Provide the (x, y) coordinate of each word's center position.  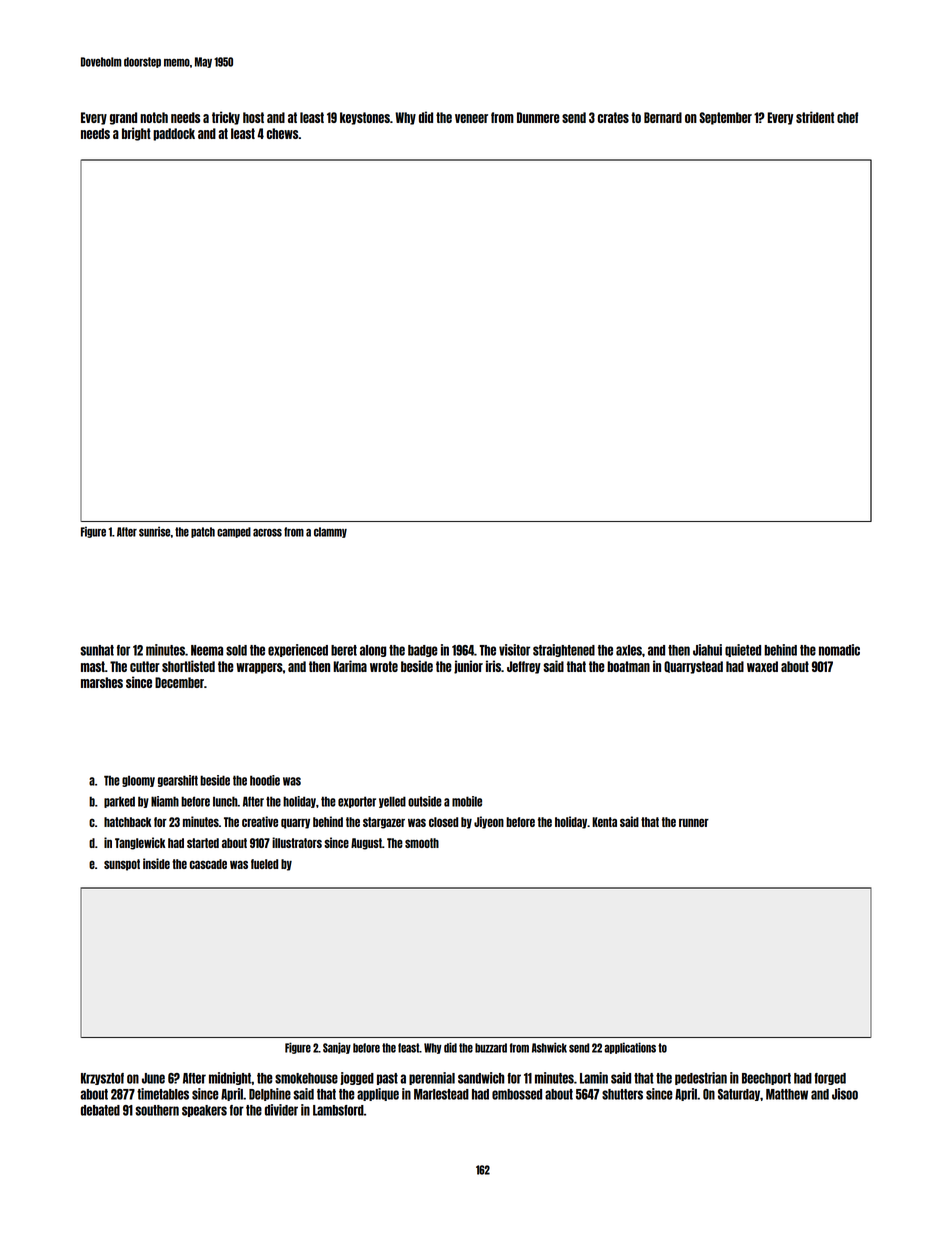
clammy (330, 532)
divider (281, 1110)
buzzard (491, 1048)
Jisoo (845, 1094)
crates (613, 117)
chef (847, 117)
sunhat (97, 650)
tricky (226, 118)
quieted (743, 650)
